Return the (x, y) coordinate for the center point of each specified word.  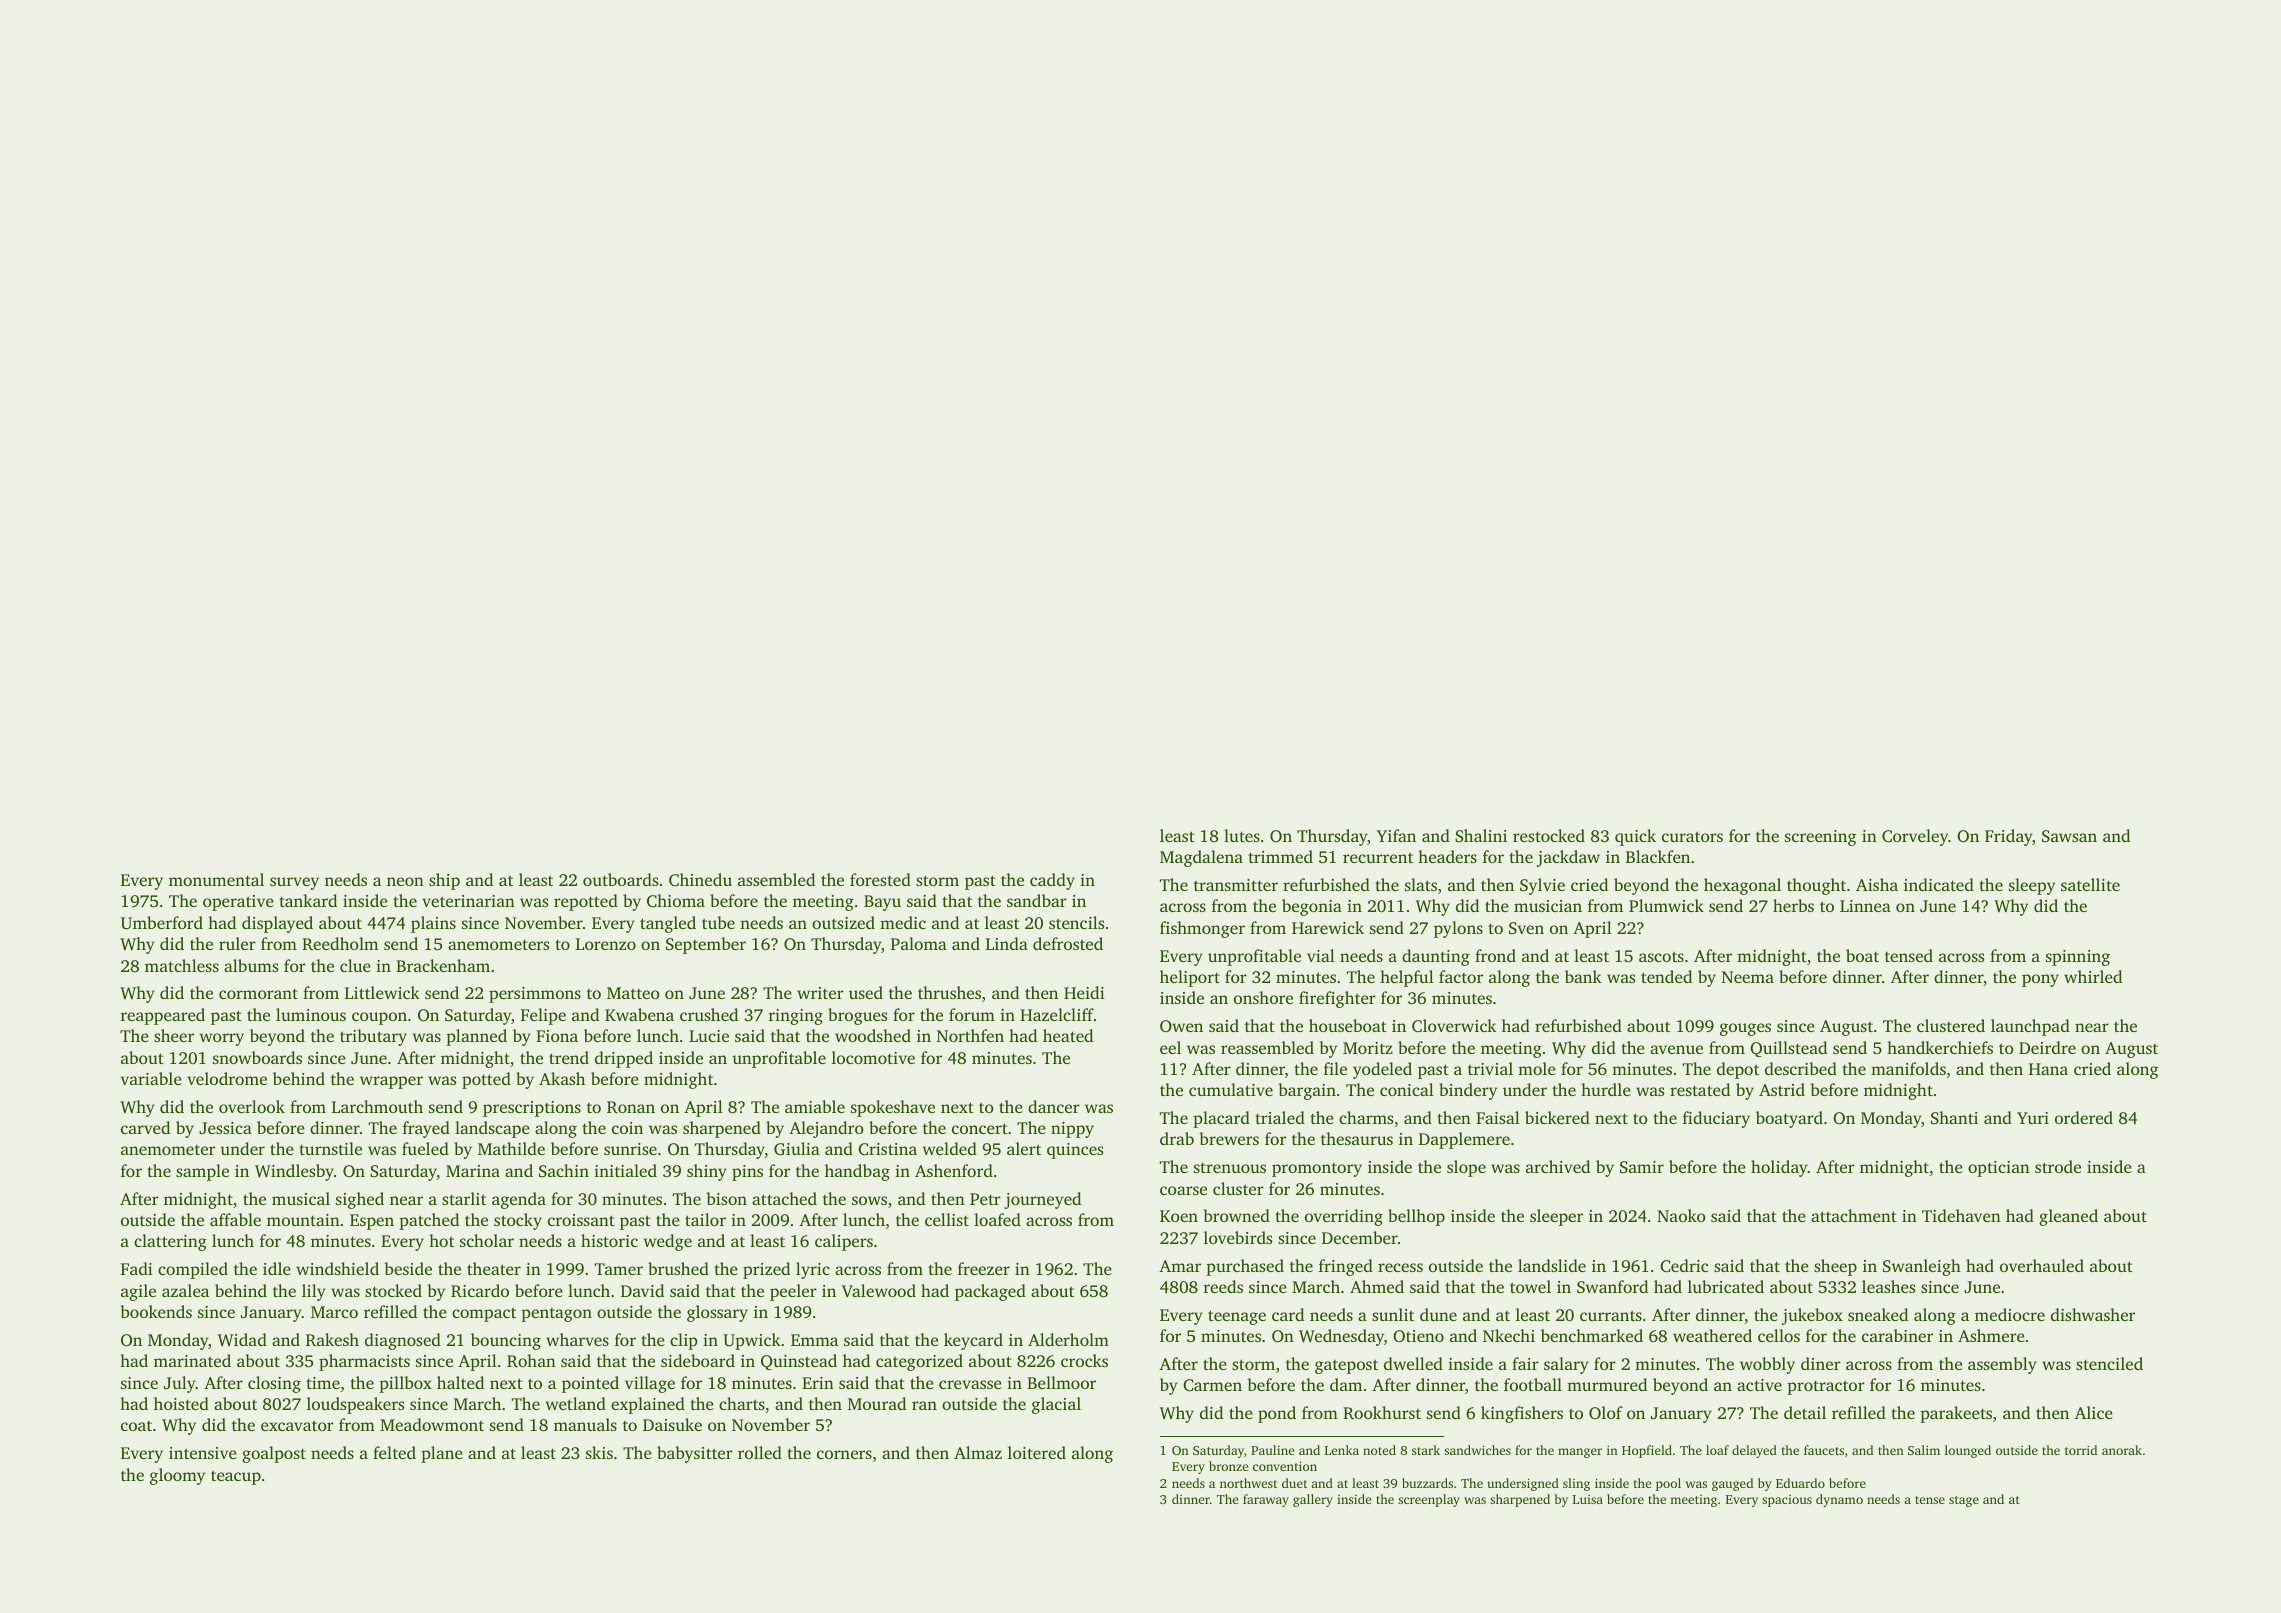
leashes (1888, 1286)
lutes (1242, 835)
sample (202, 1172)
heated (1068, 1035)
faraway (1266, 1500)
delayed (1754, 1451)
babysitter (695, 1454)
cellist (947, 1219)
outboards (620, 879)
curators (1692, 836)
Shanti (1954, 1117)
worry (222, 1039)
